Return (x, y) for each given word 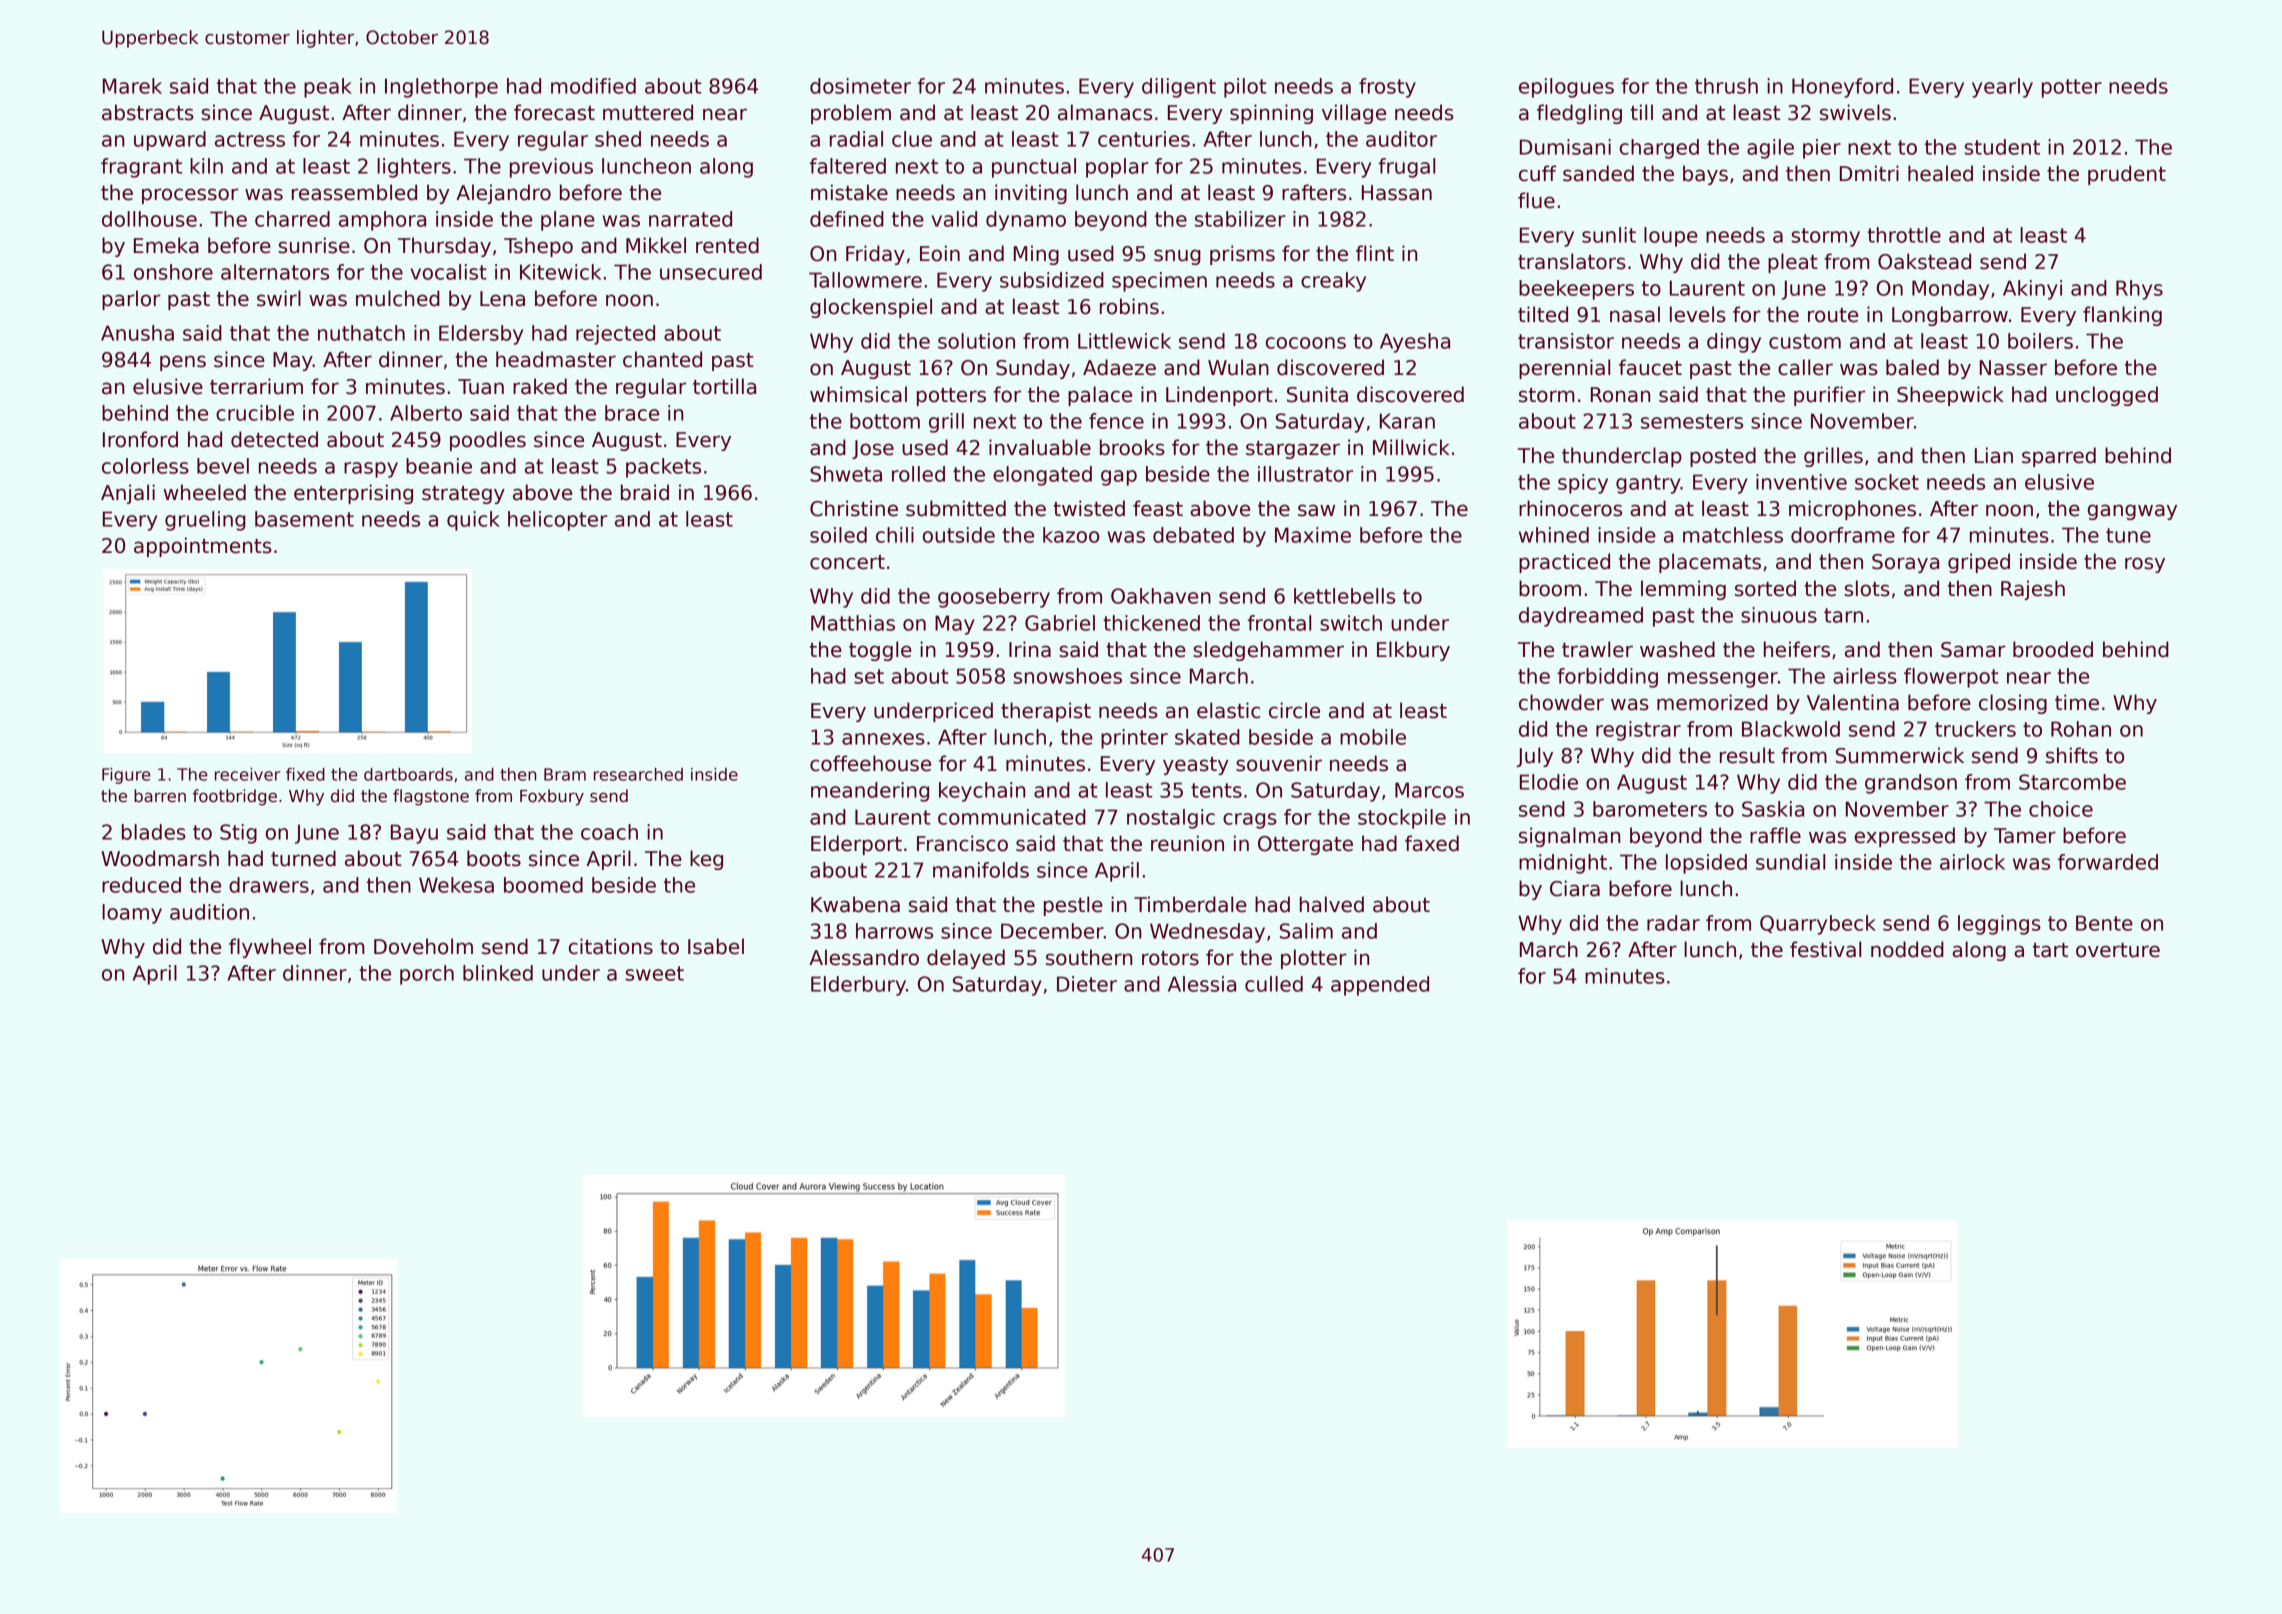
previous (551, 168)
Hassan (1397, 193)
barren (160, 796)
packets (663, 468)
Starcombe (2072, 782)
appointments (203, 547)
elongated (1042, 476)
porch (427, 975)
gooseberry (994, 598)
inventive (1801, 482)
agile (1770, 149)
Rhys (2139, 290)
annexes (883, 739)
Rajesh (2033, 590)
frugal (1407, 168)
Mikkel (656, 245)
